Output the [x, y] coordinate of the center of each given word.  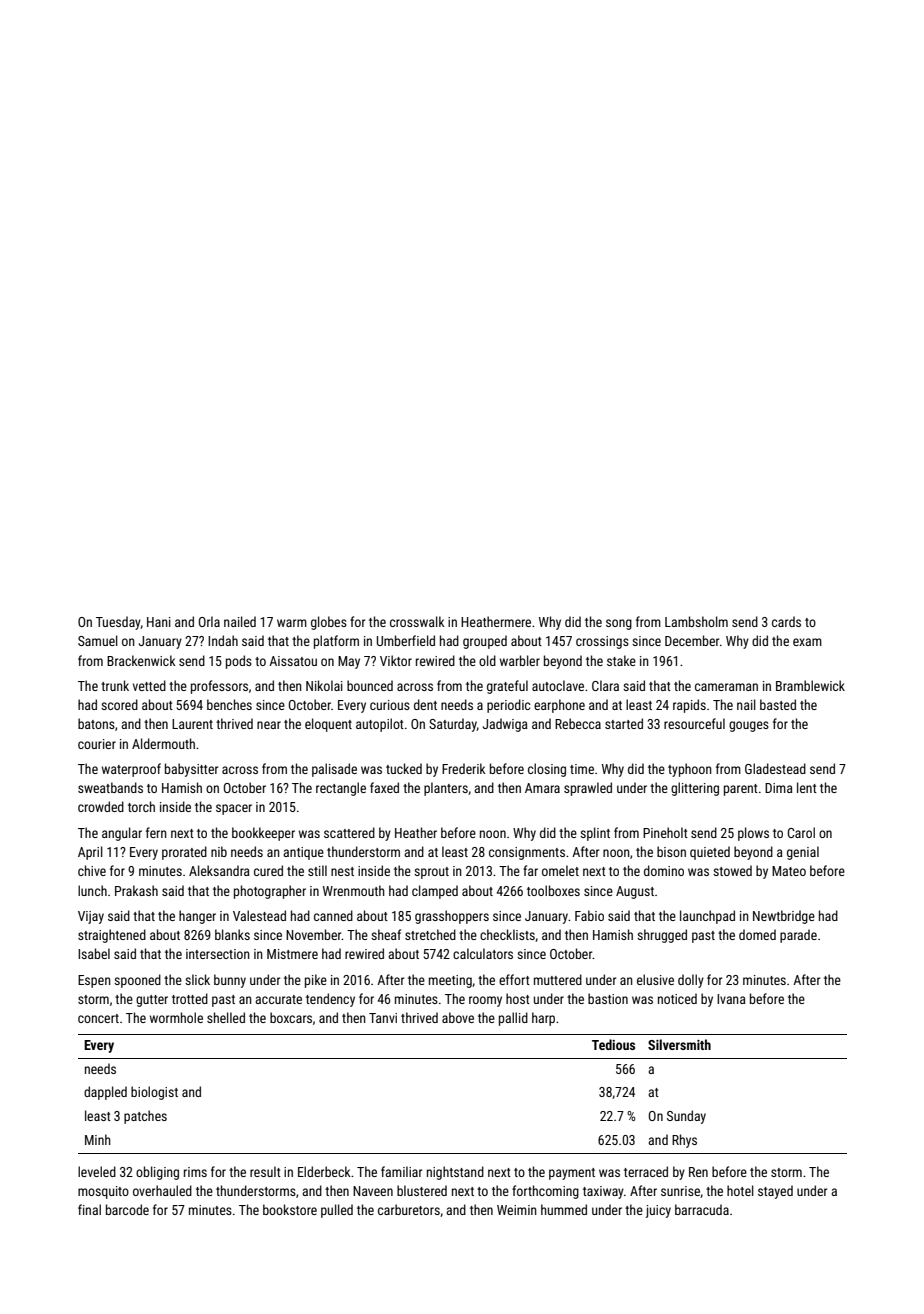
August [635, 892]
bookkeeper [263, 834]
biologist [154, 1093]
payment [572, 1174]
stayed [775, 1192]
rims [195, 1172]
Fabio [589, 915]
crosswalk [417, 621]
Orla [209, 621]
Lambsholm [696, 621]
